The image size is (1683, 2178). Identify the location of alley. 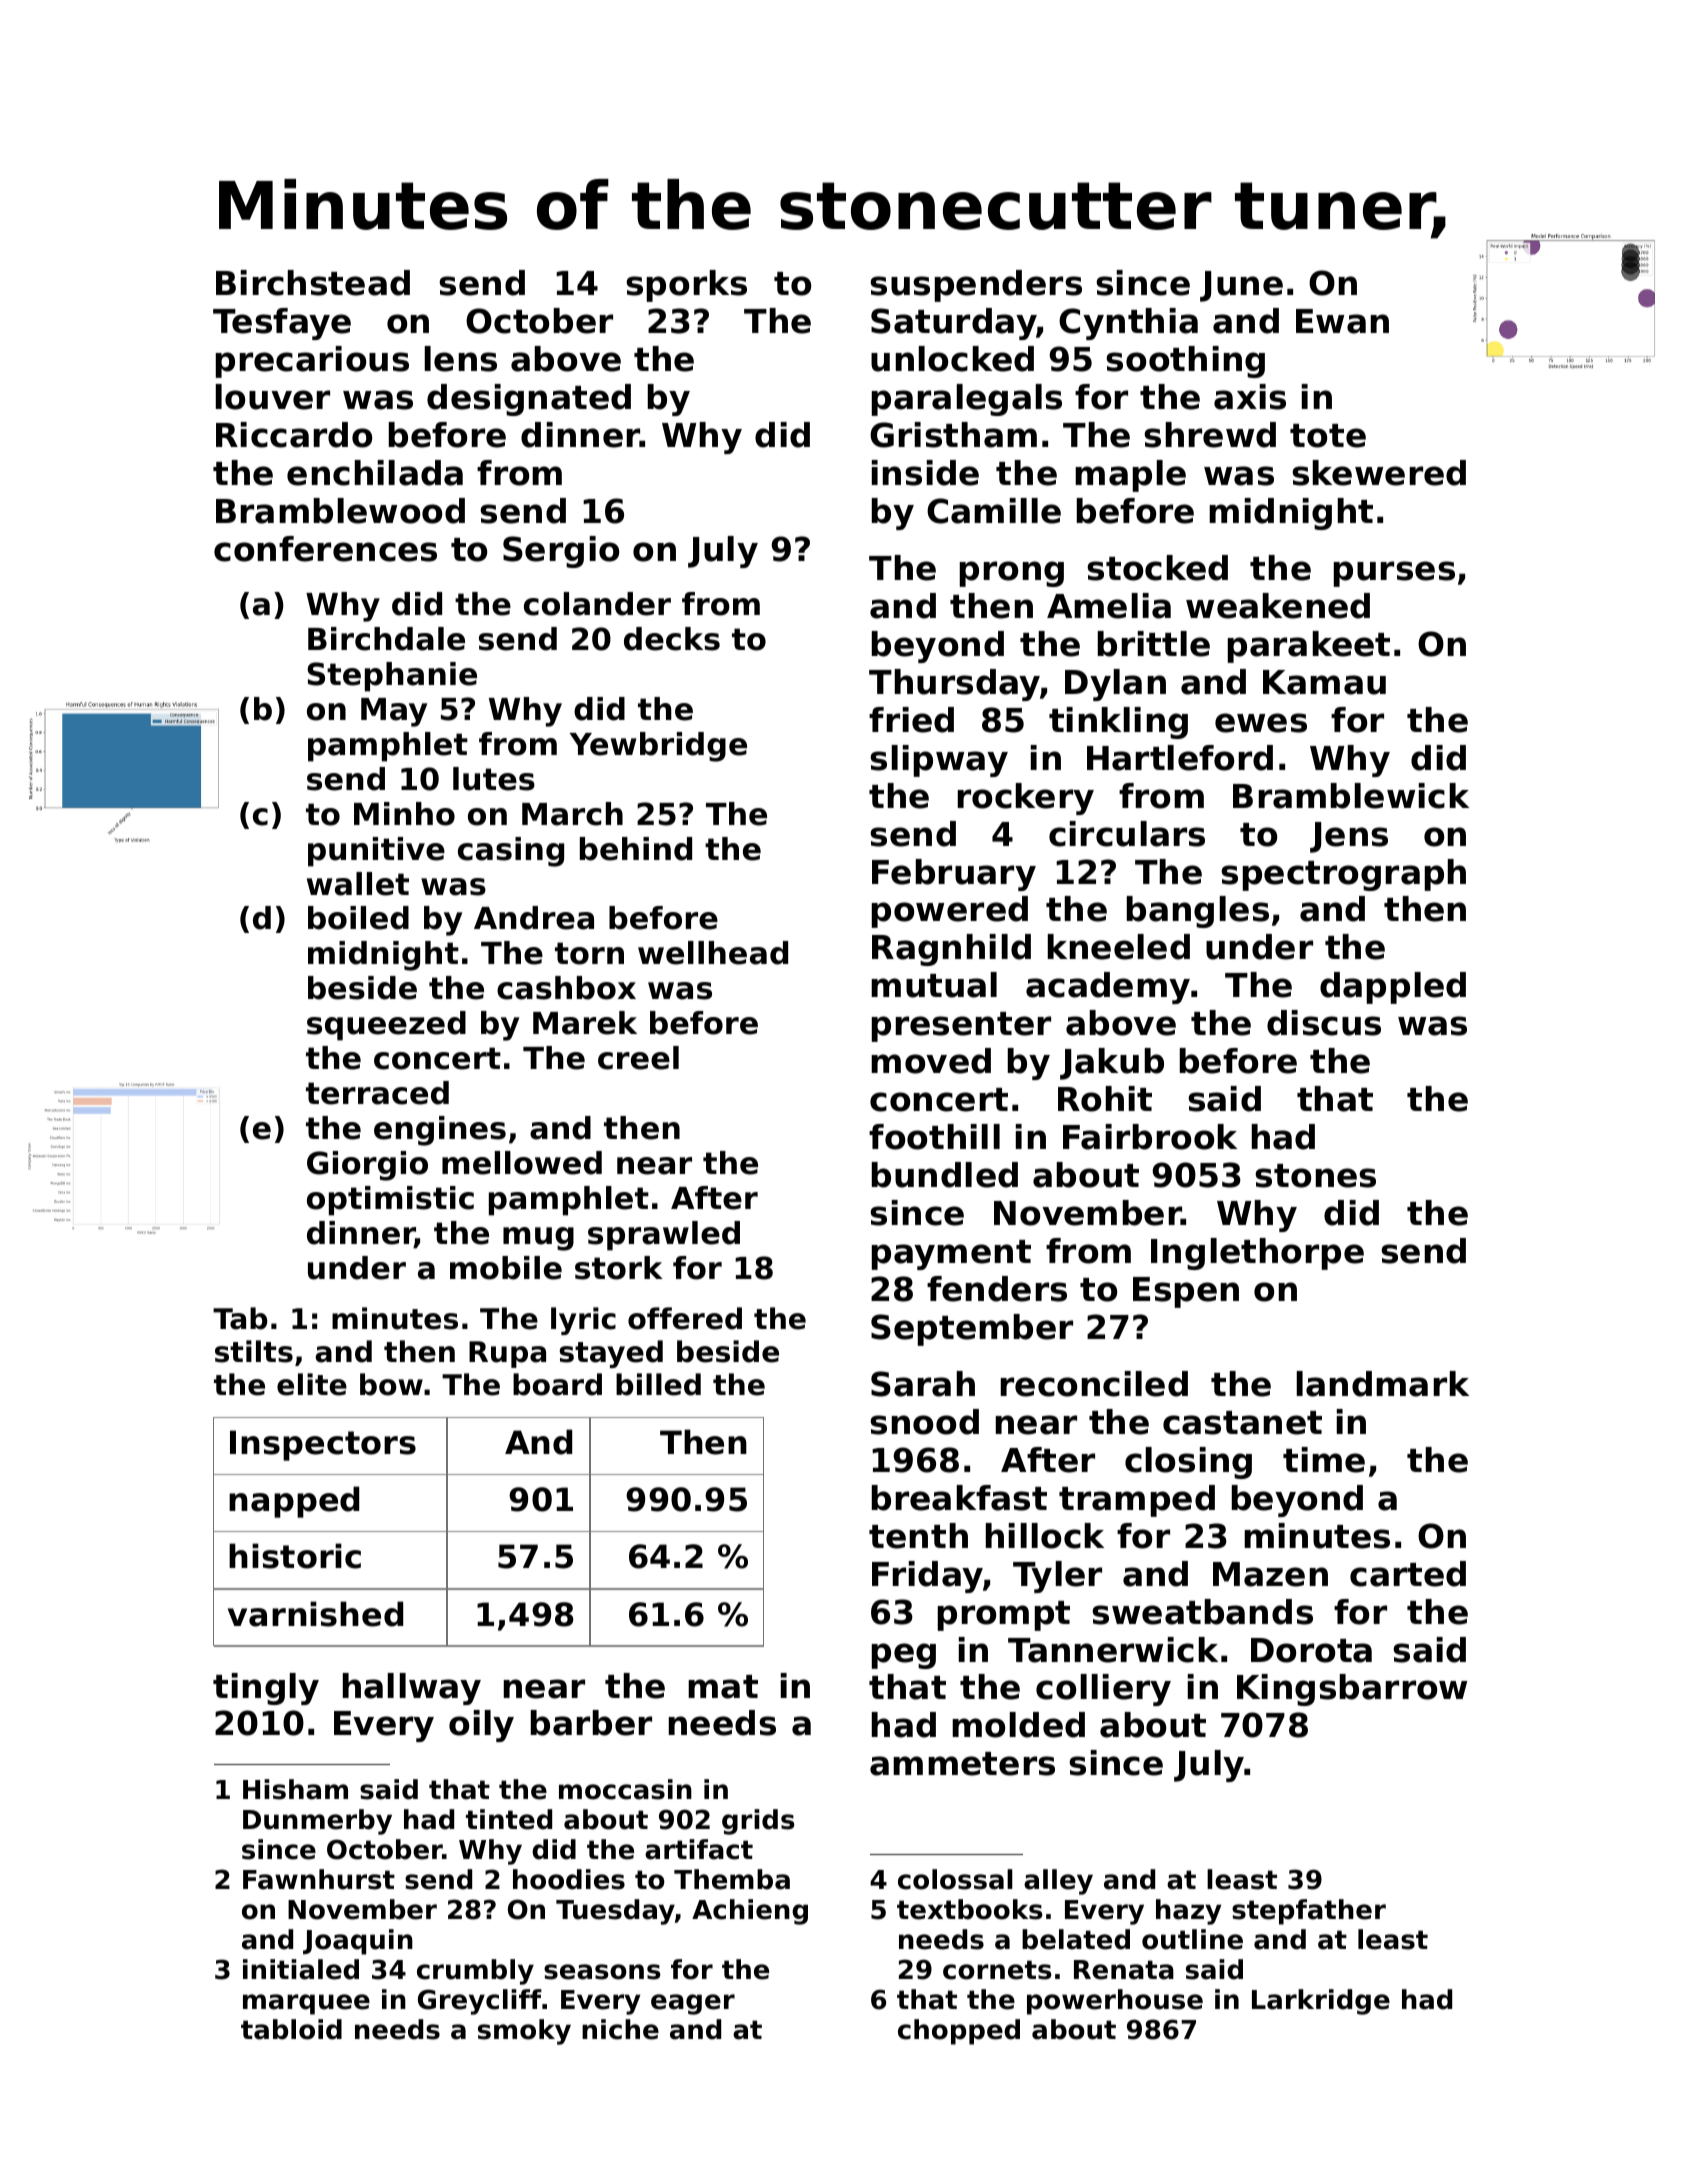
(1058, 1882).
